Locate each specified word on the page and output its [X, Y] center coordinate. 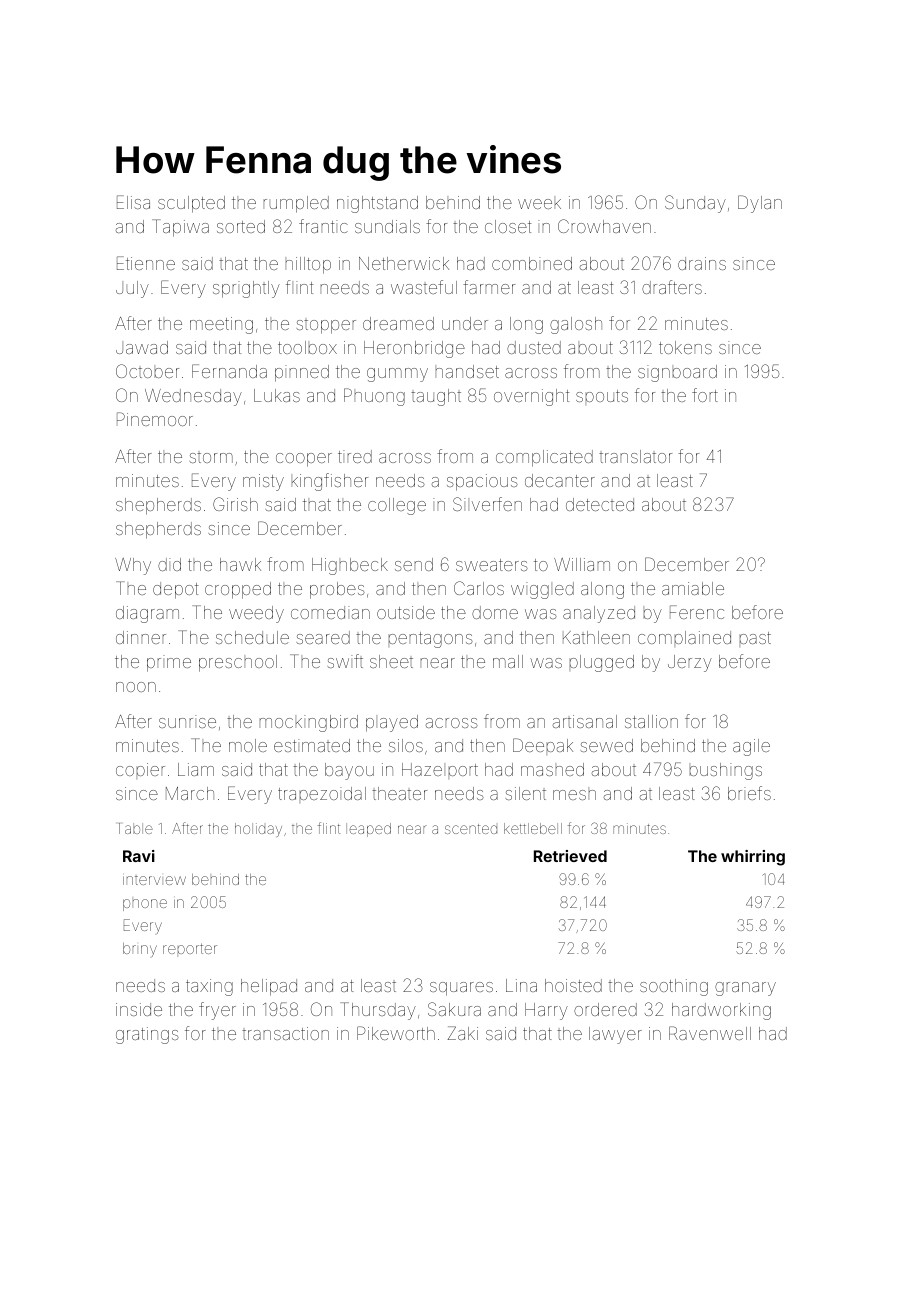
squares [461, 989]
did [169, 564]
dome [495, 612]
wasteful [424, 287]
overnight [531, 397]
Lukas [277, 395]
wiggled [542, 590]
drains [702, 263]
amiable [693, 588]
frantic [323, 226]
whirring [753, 858]
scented [471, 829]
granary [745, 989]
